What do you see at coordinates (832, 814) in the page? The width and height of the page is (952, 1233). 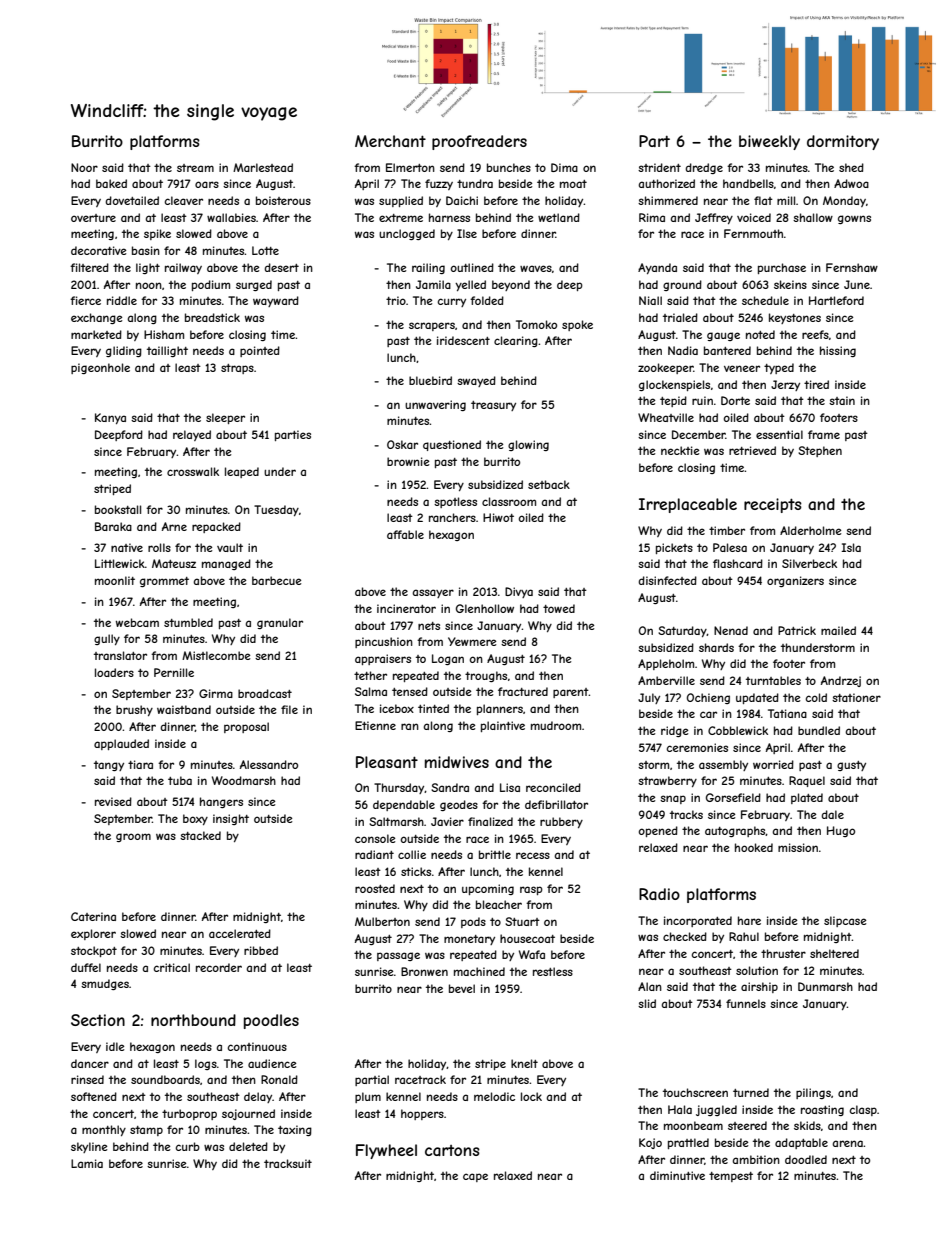 I see `dale` at bounding box center [832, 814].
